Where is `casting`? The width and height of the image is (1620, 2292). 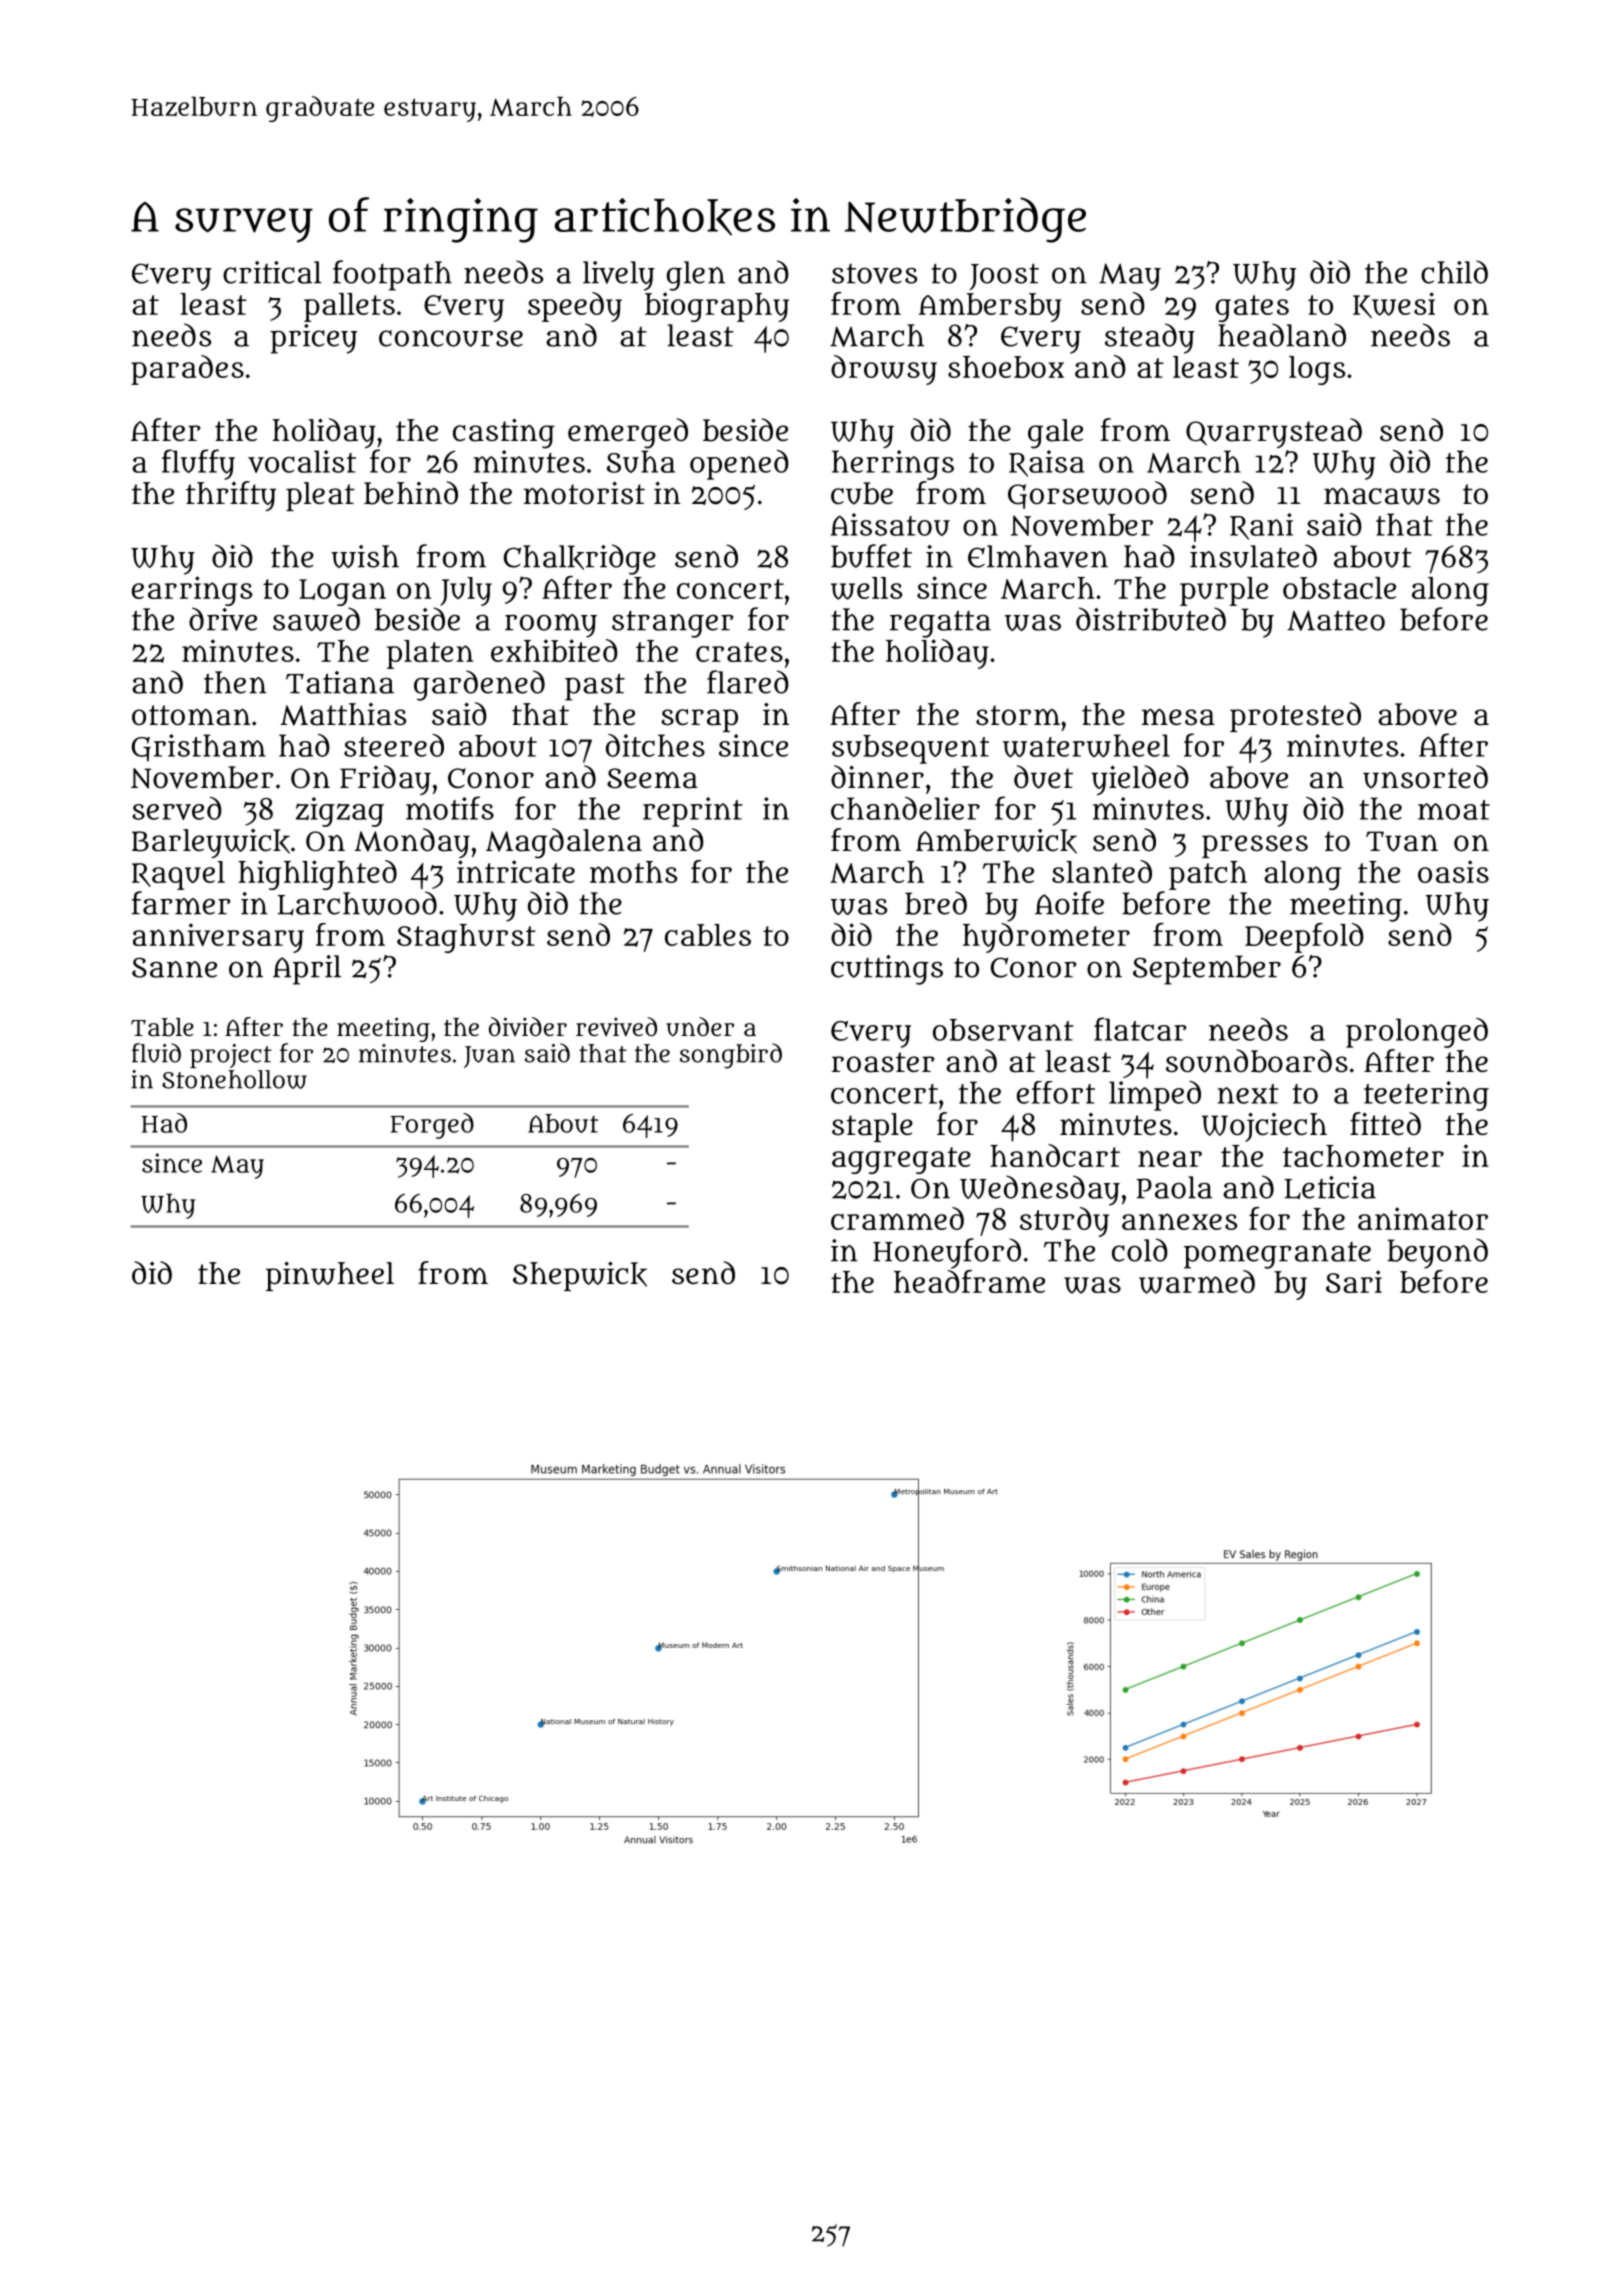 casting is located at coordinates (504, 433).
